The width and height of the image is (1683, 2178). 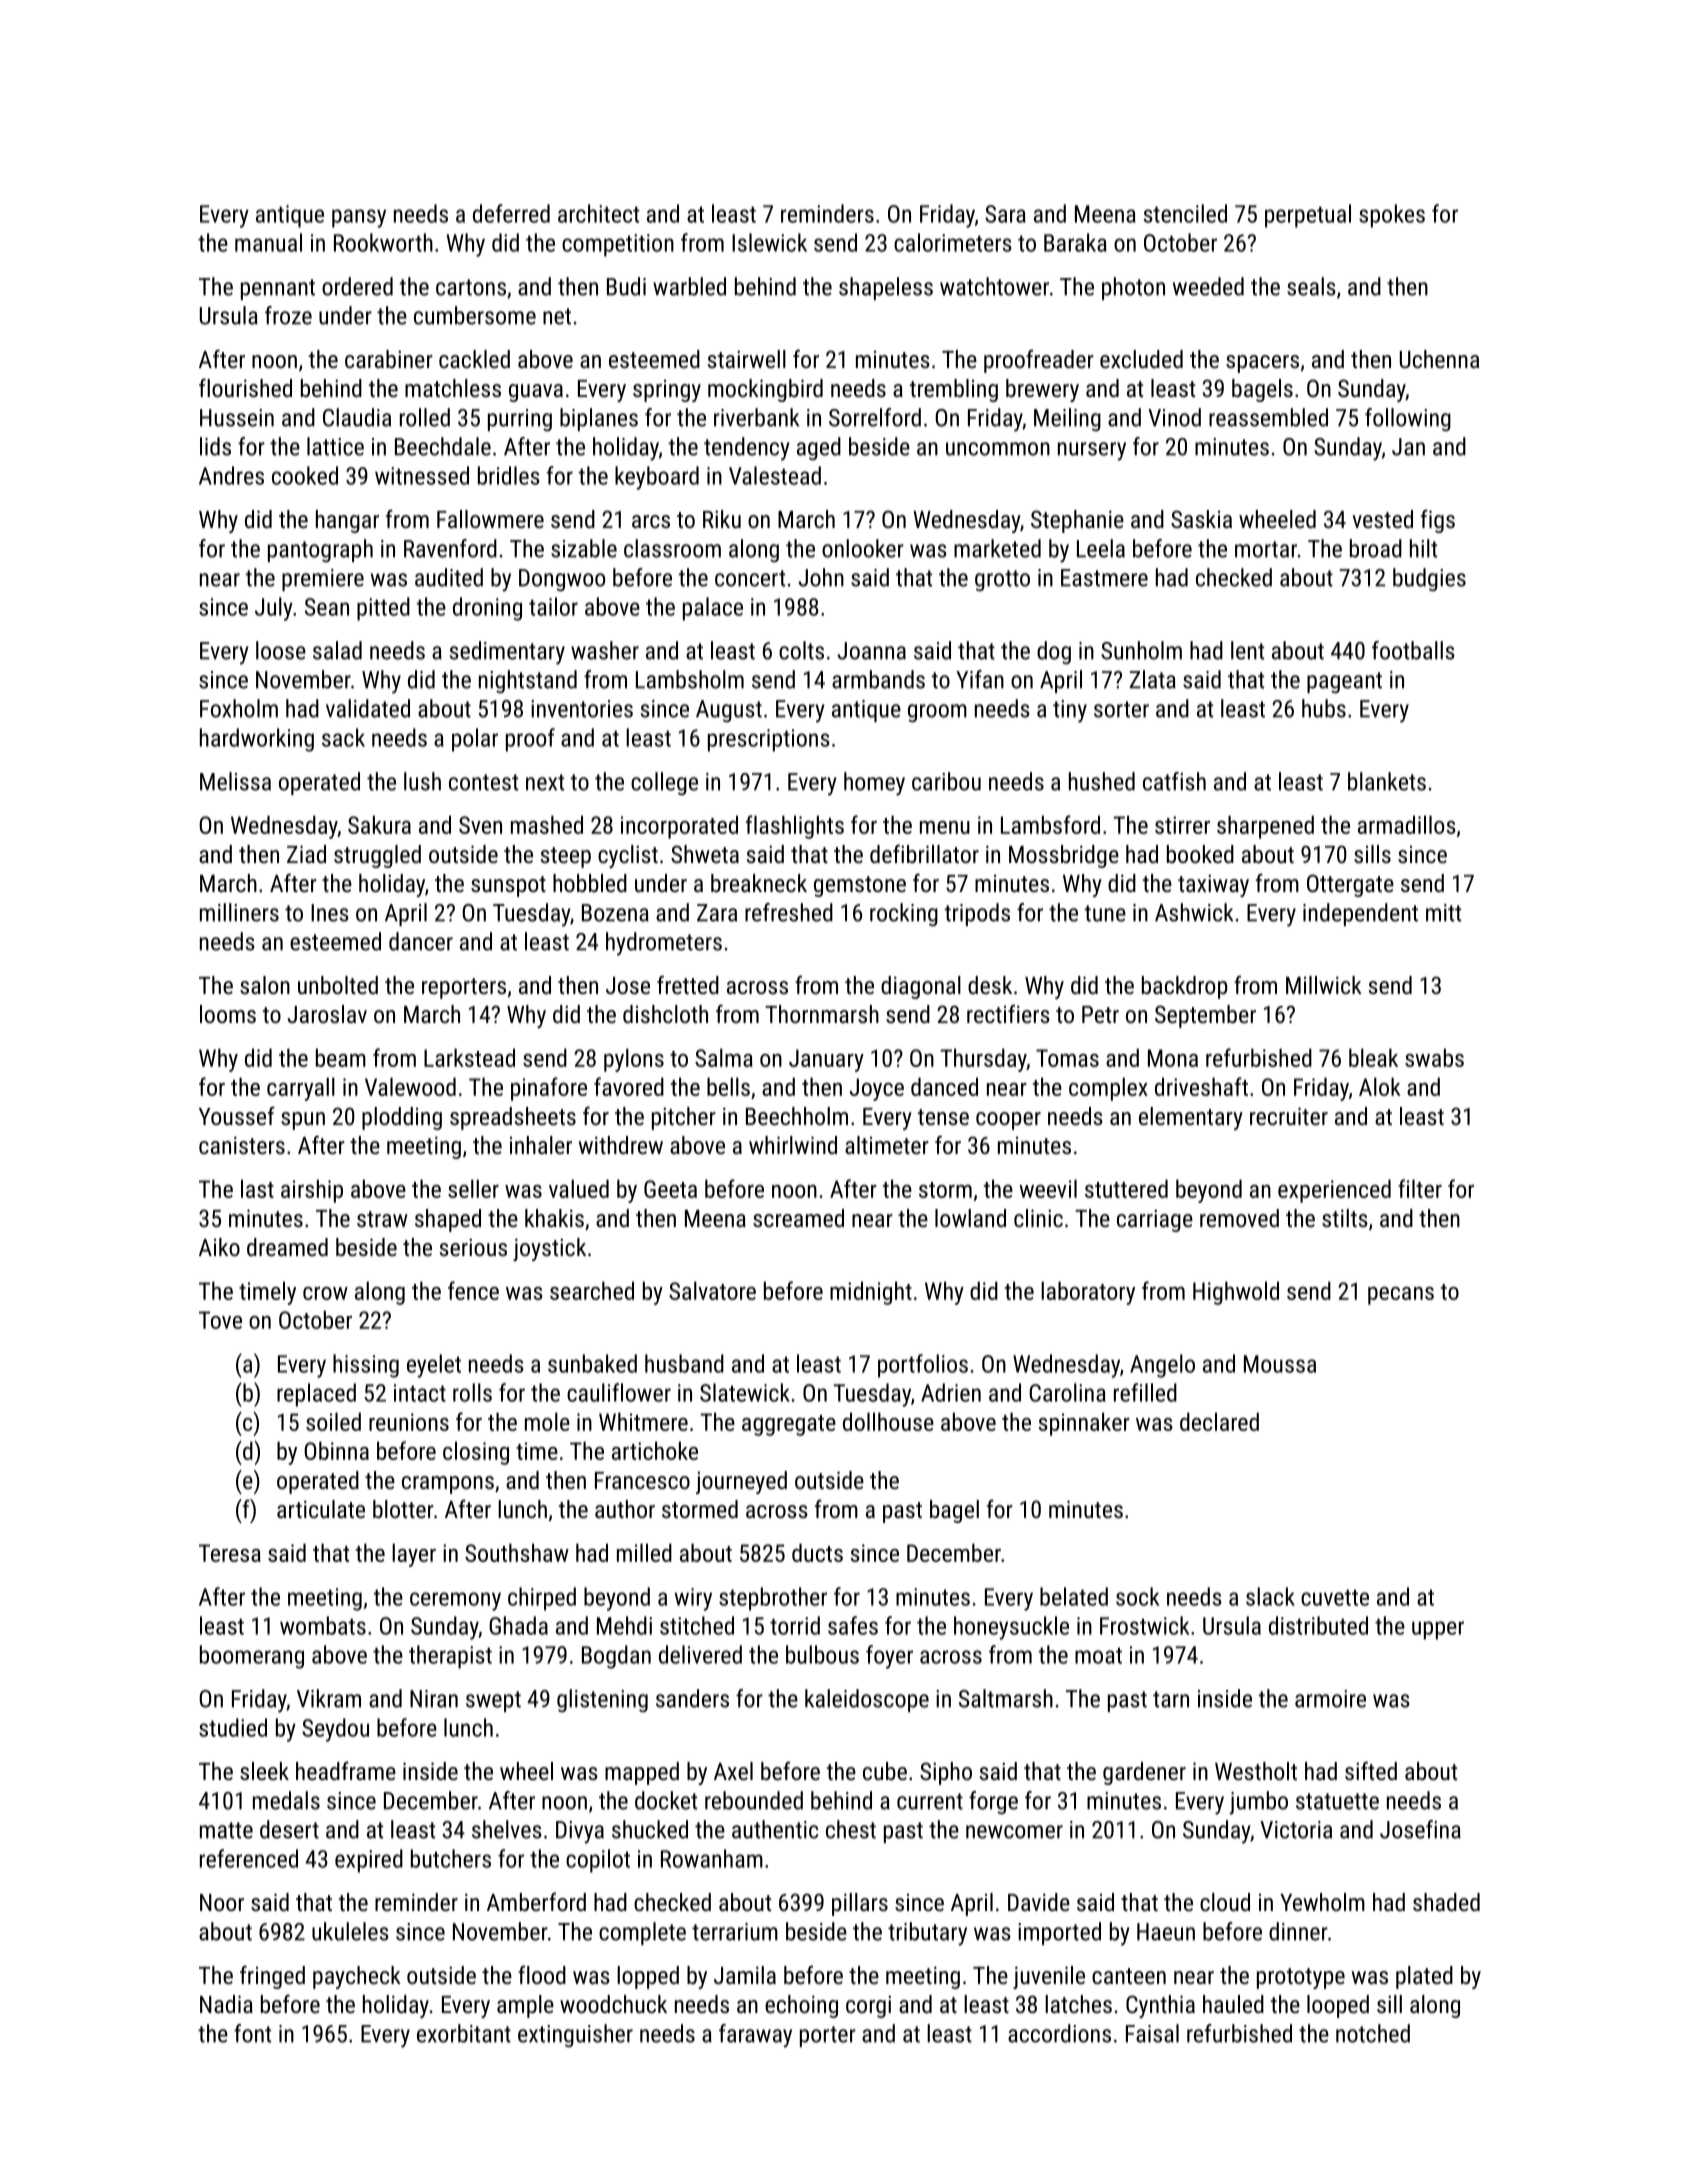 What do you see at coordinates (1074, 1596) in the image?
I see `belated` at bounding box center [1074, 1596].
